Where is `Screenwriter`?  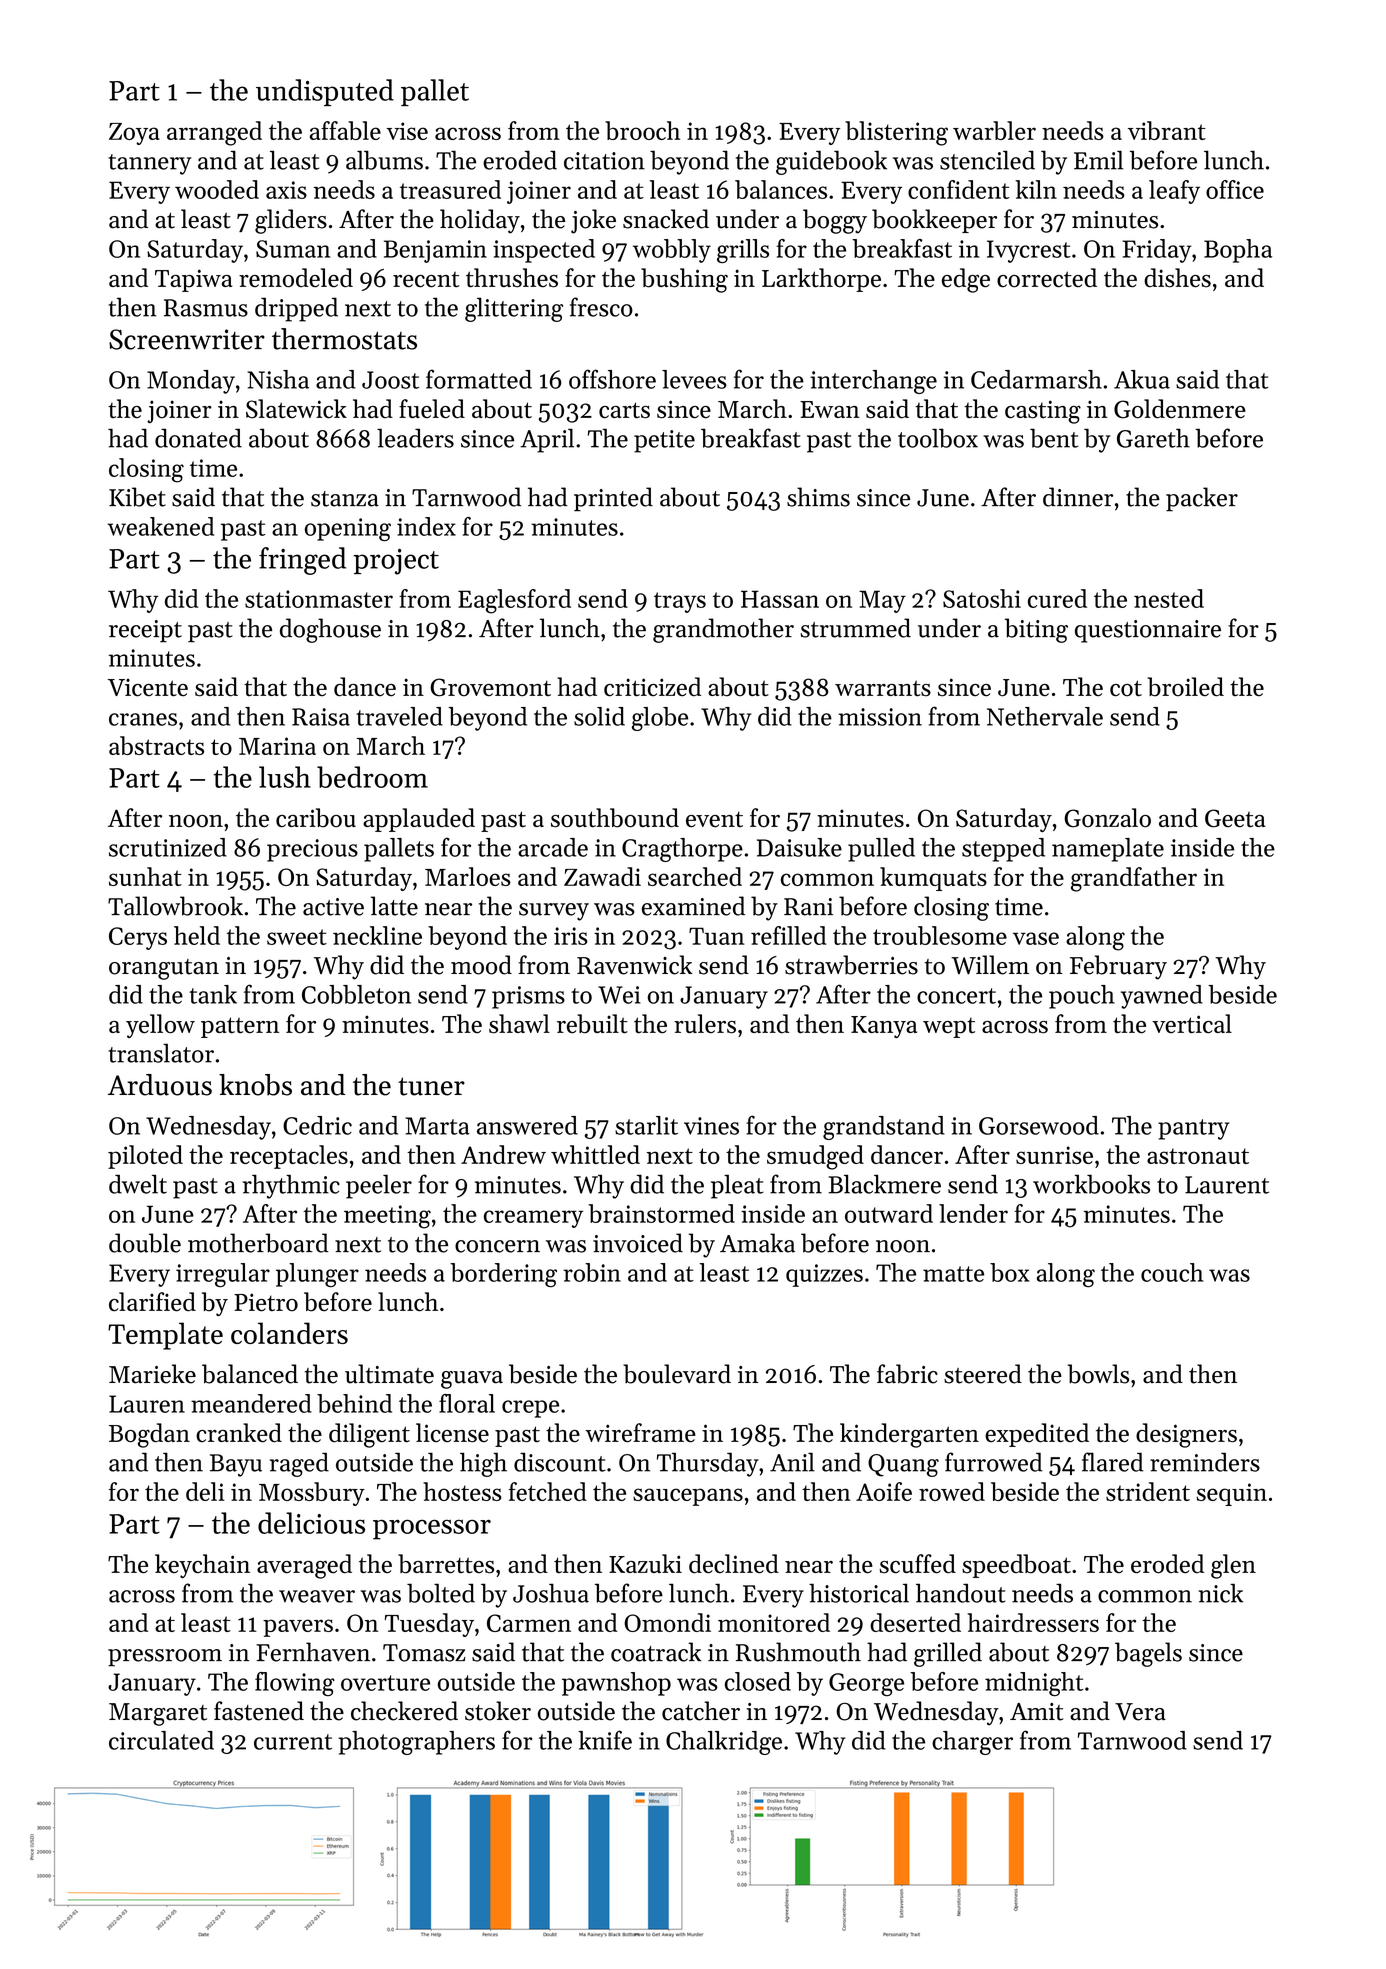
Screenwriter is located at coordinates (187, 339).
